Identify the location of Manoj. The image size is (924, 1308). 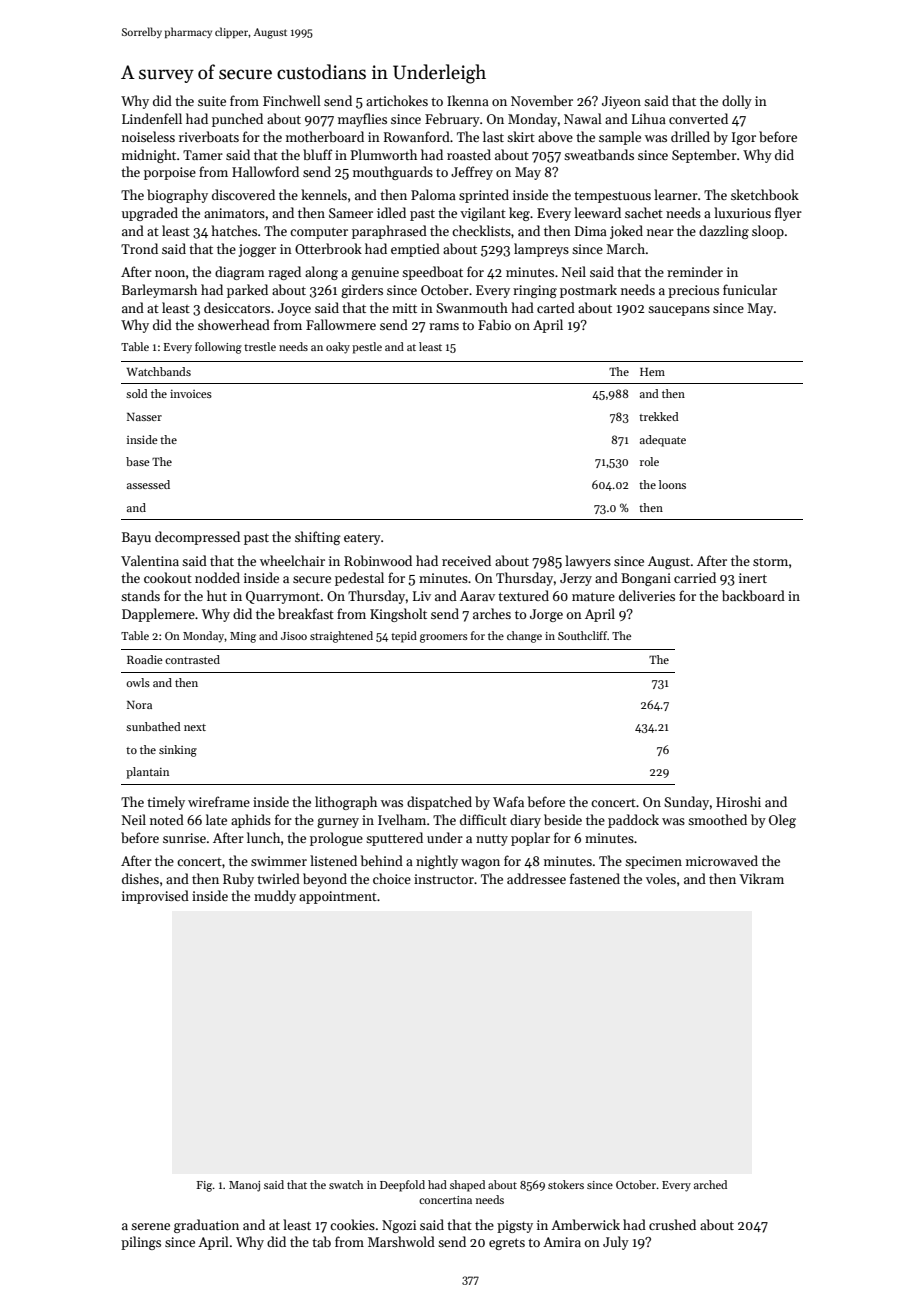
(244, 1186).
